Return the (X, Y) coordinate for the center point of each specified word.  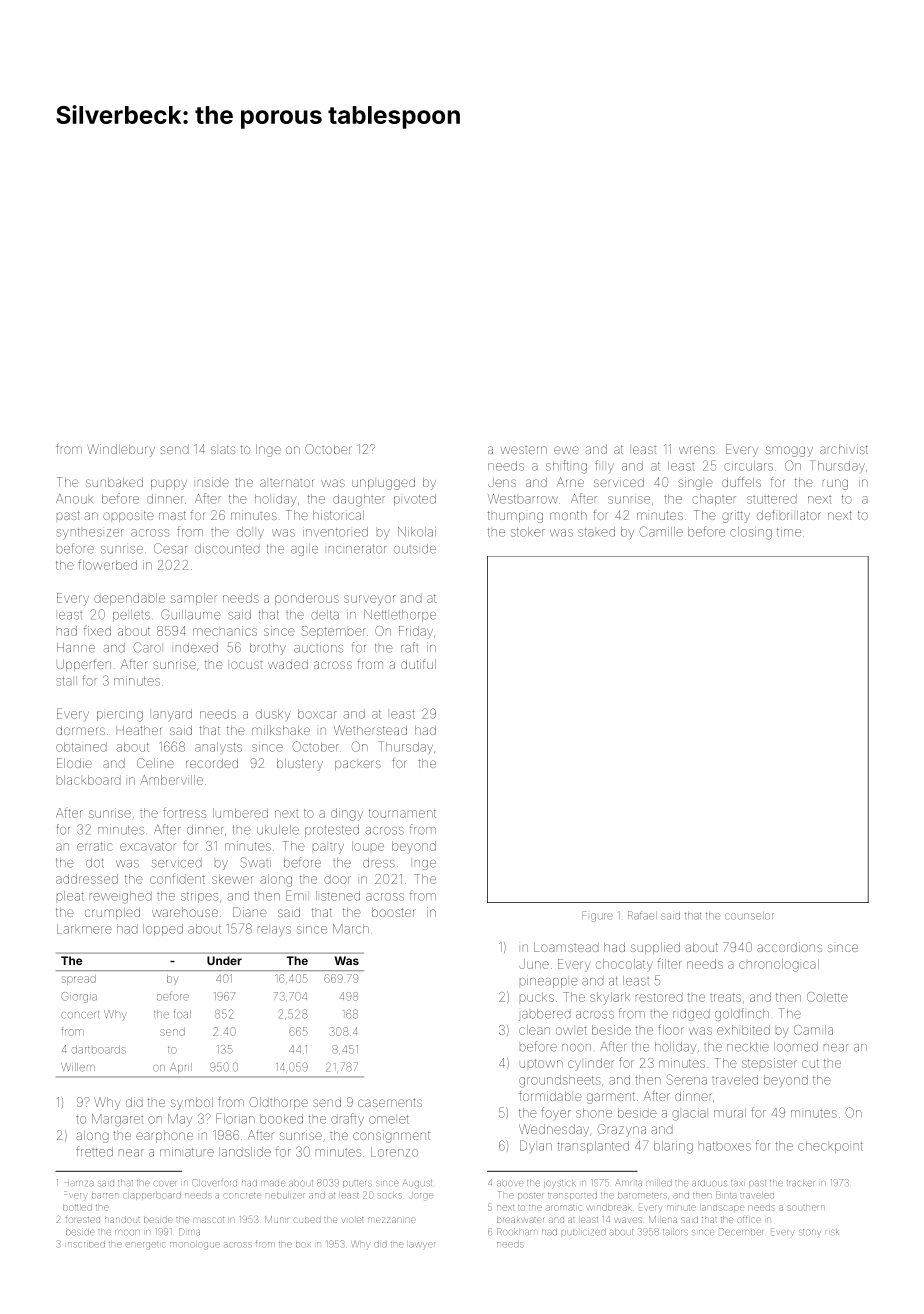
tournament (402, 813)
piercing (120, 715)
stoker (528, 532)
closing (751, 533)
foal (182, 1014)
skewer (232, 879)
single (695, 483)
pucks (537, 997)
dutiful (418, 664)
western (524, 450)
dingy (347, 814)
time (789, 532)
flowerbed (107, 564)
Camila (813, 1030)
